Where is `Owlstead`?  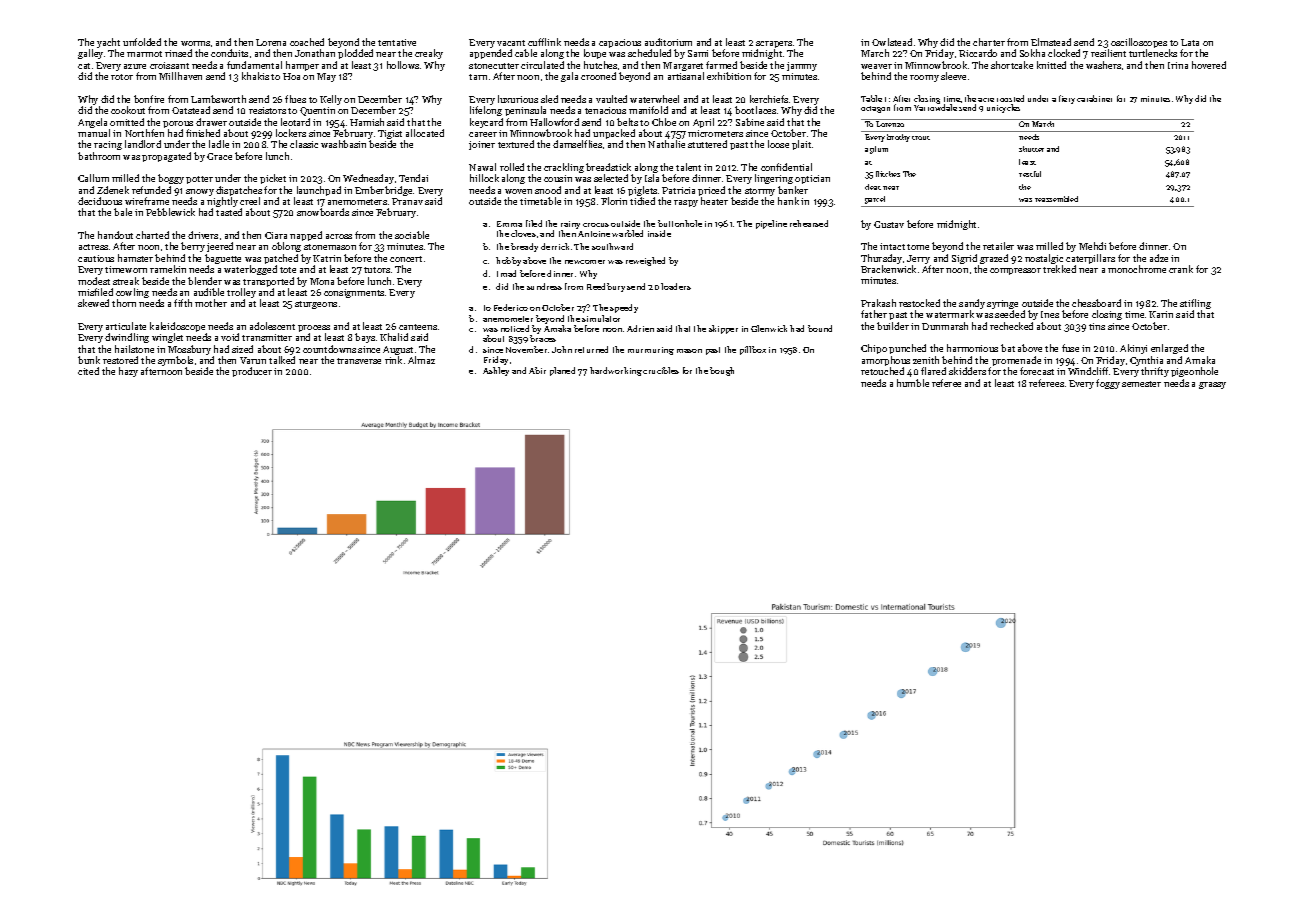
Owlstead is located at coordinates (892, 42).
